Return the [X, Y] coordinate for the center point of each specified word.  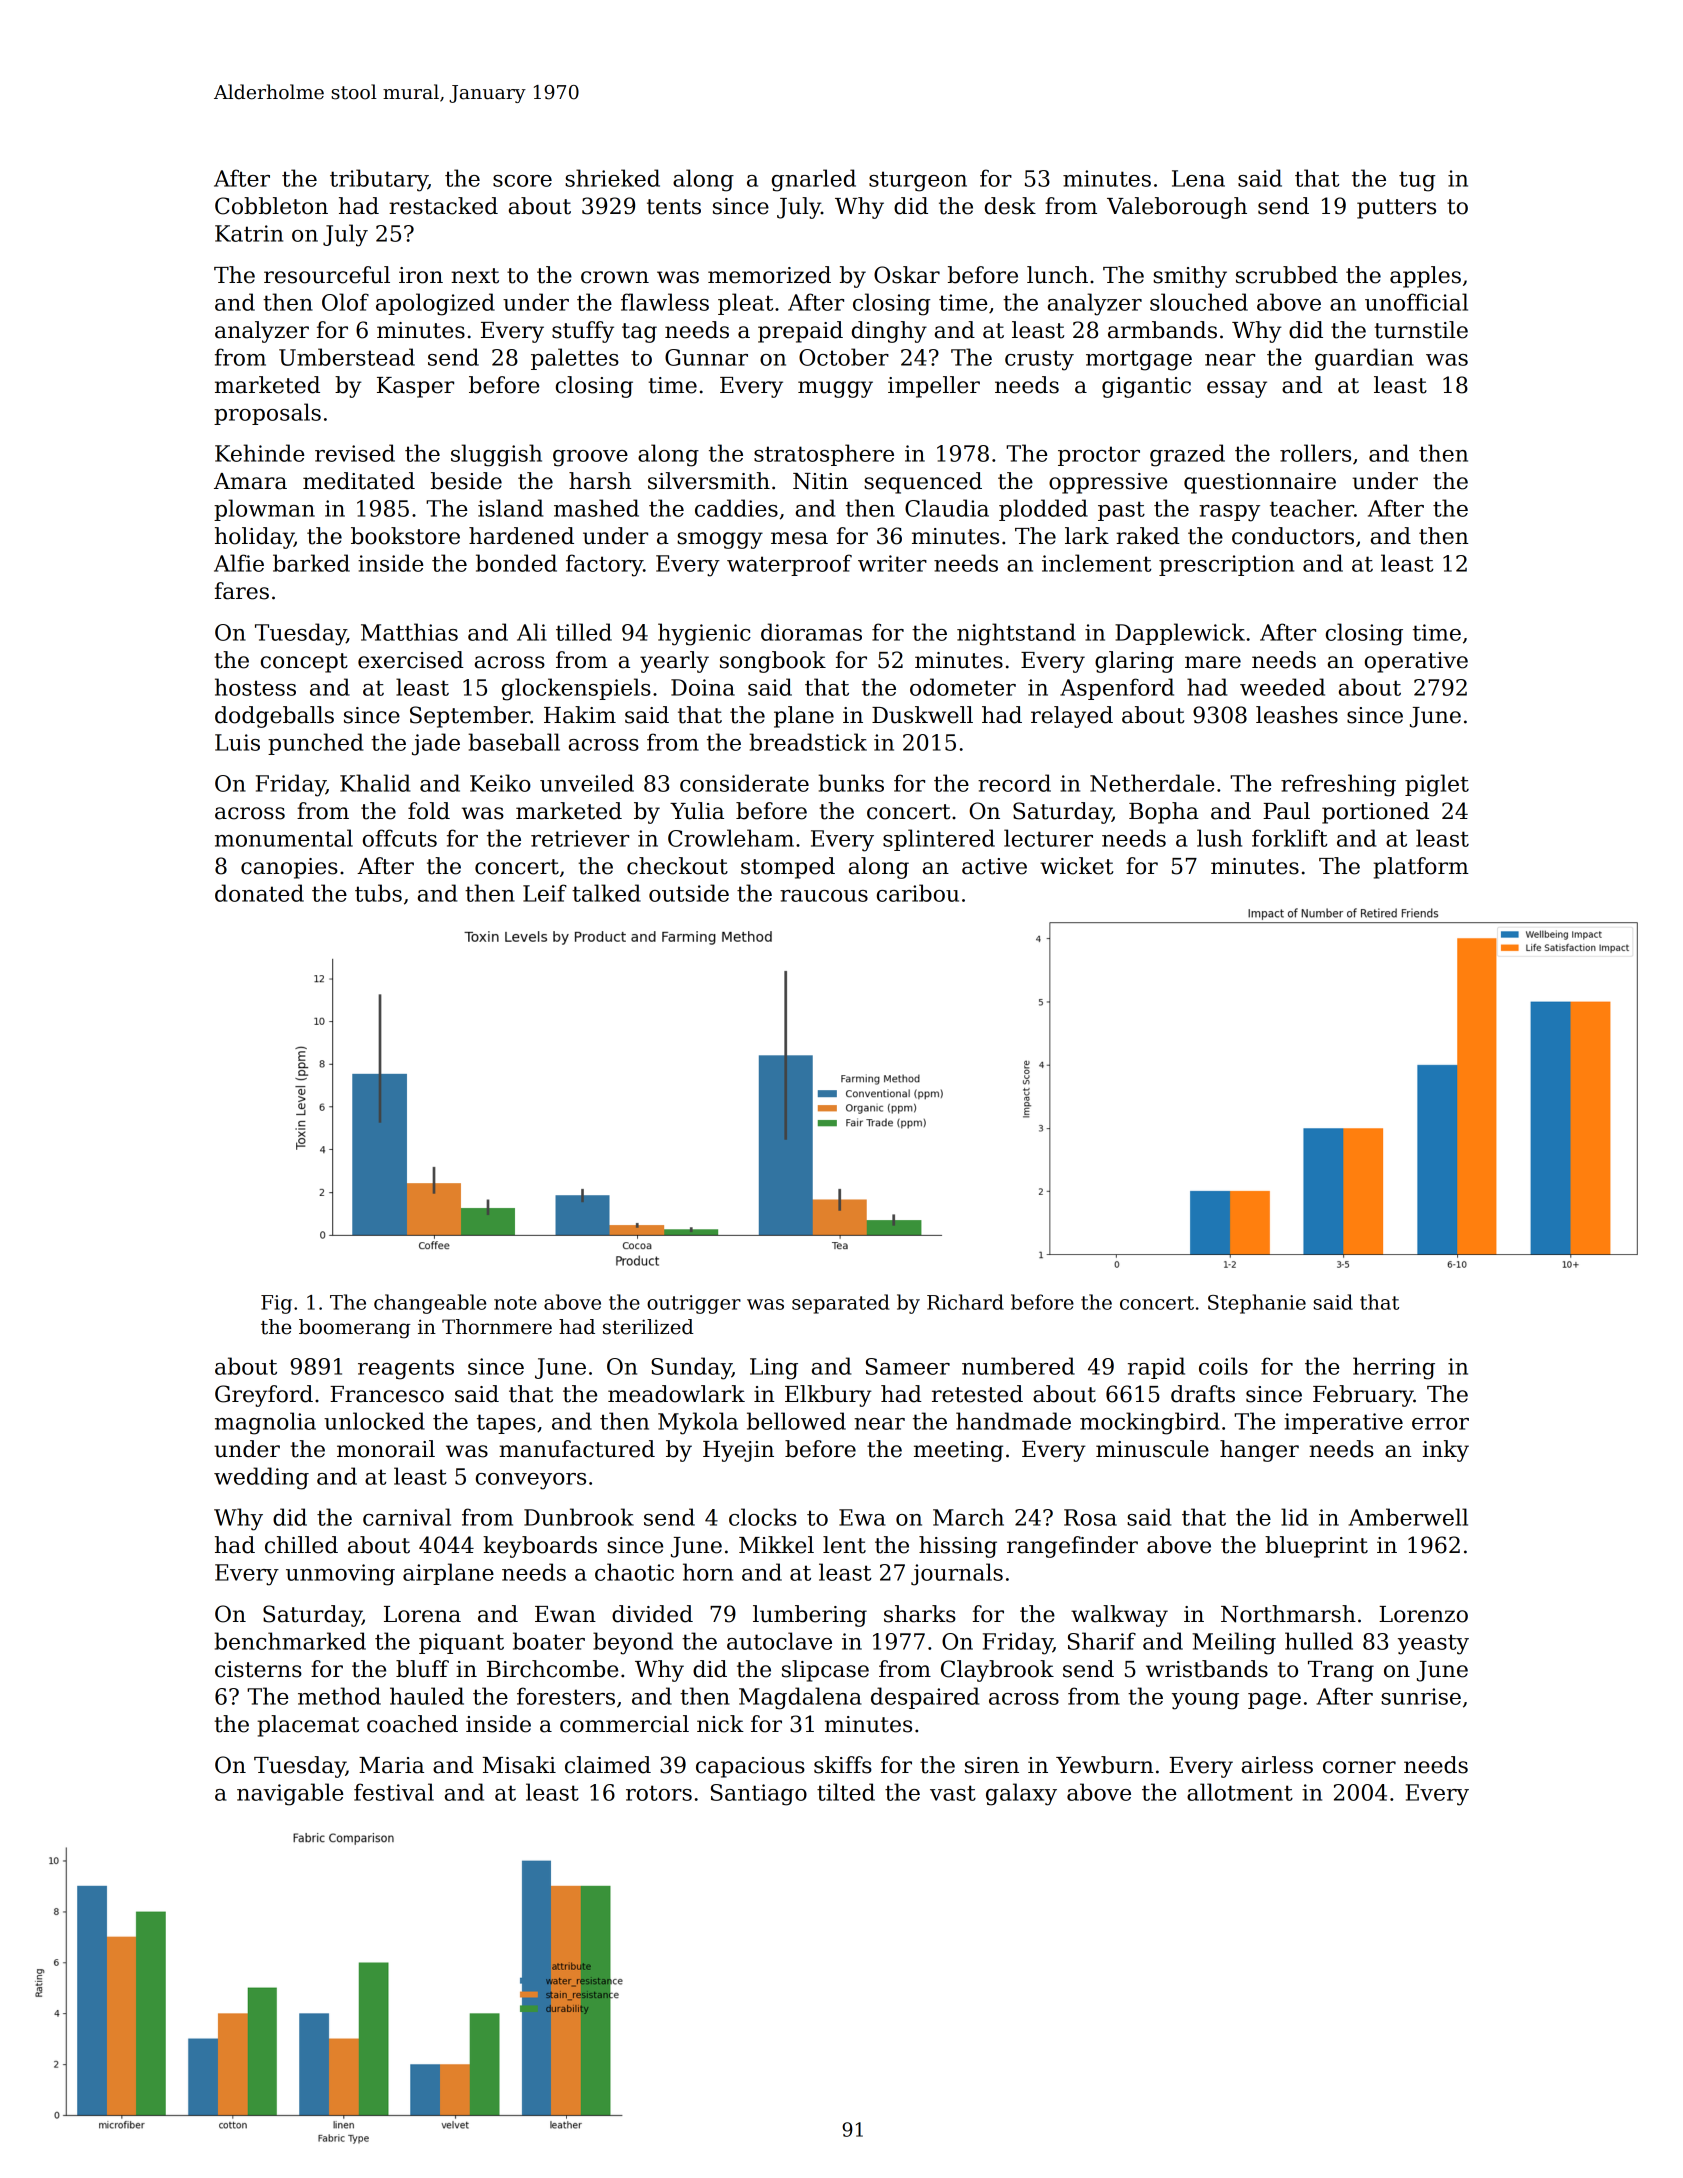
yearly [674, 662]
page [1274, 1701]
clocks [763, 1517]
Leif [545, 893]
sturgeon [918, 181]
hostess [255, 687]
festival [394, 1792]
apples [1425, 277]
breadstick [808, 742]
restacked [443, 206]
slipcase [825, 1671]
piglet [1437, 785]
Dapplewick [1180, 634]
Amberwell [1408, 1517]
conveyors [531, 1481]
